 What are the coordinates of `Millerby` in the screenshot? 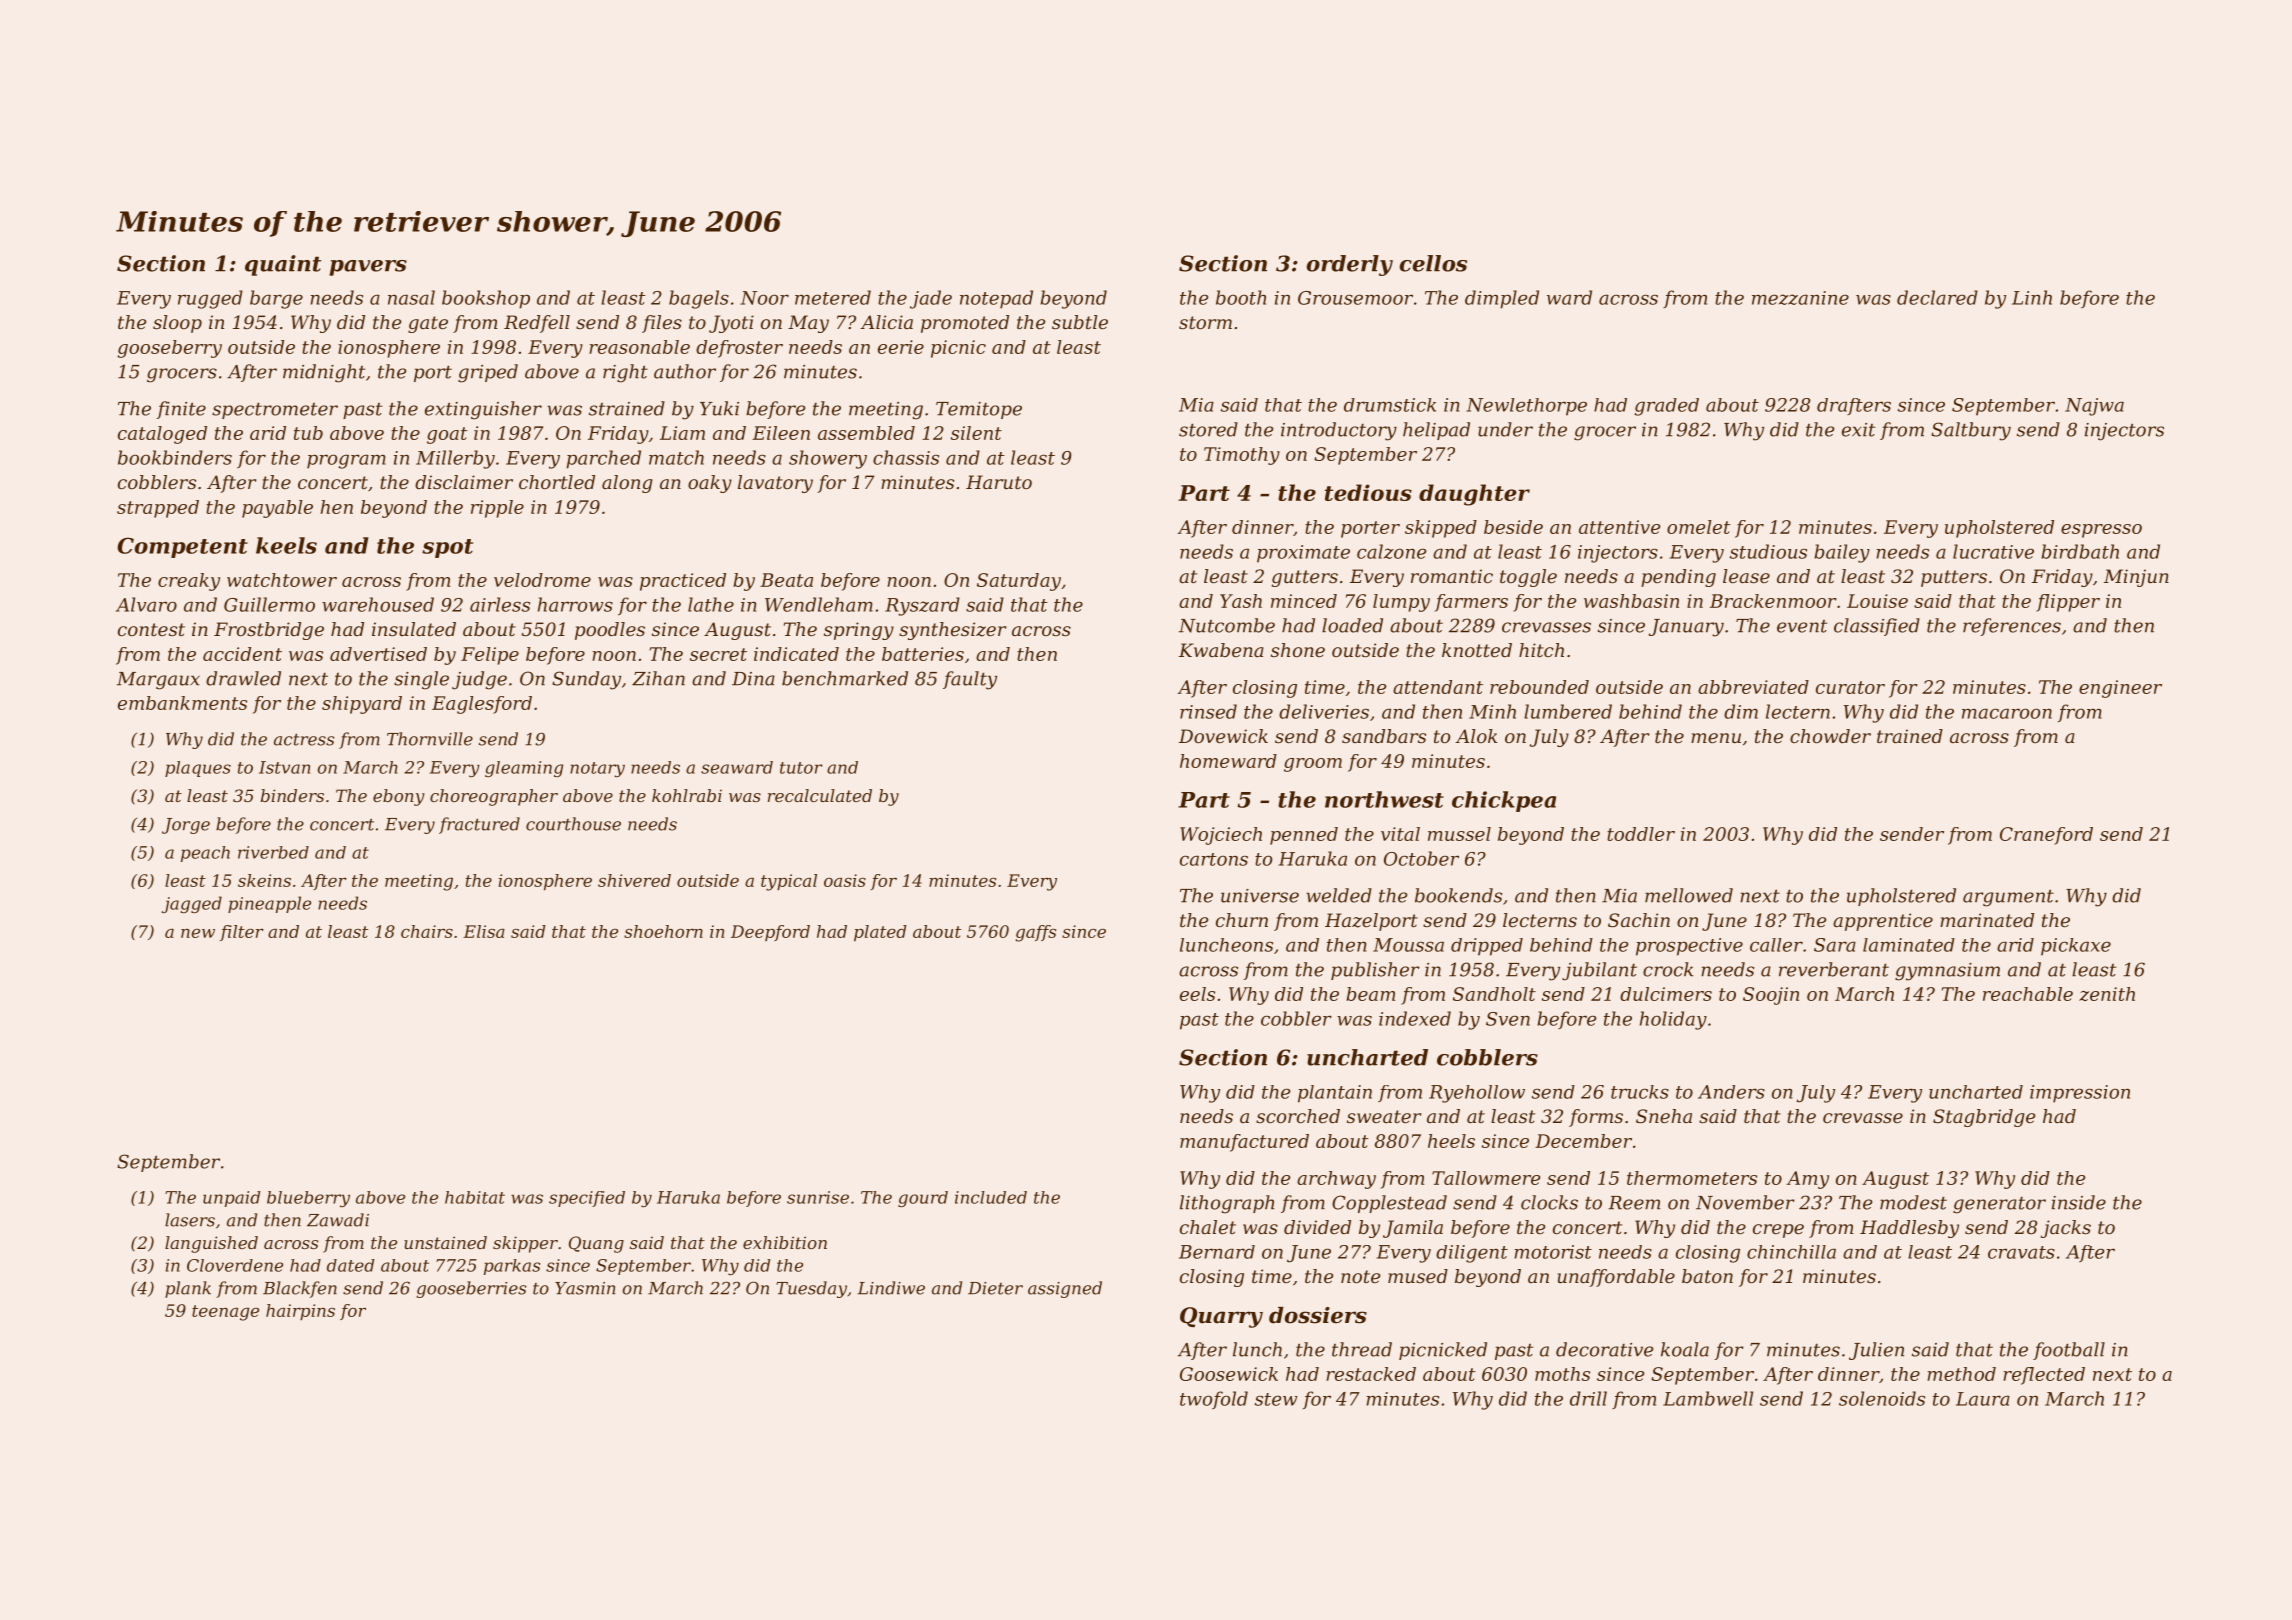 It's located at (455, 459).
